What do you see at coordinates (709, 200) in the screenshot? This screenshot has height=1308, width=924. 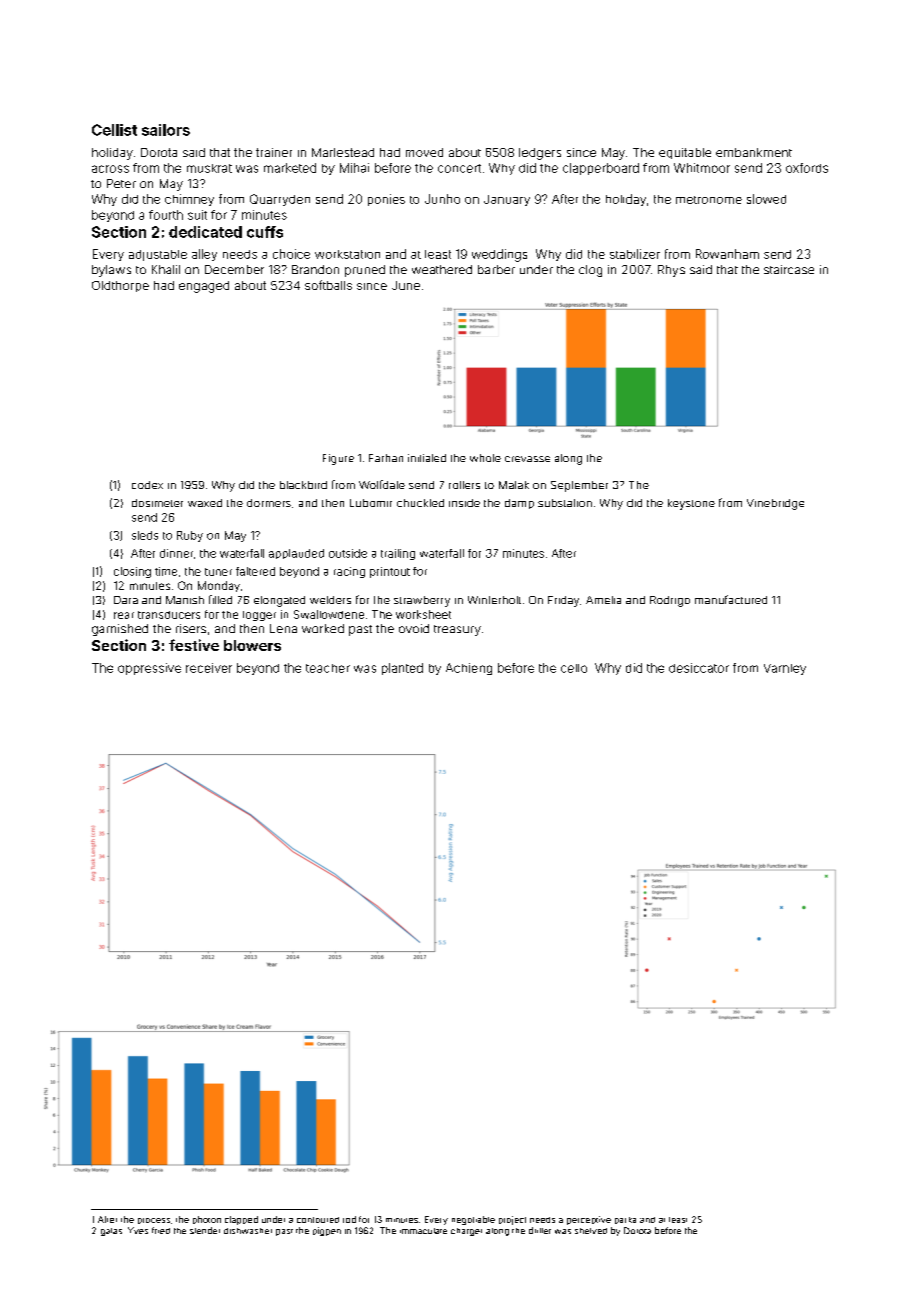 I see `metronome` at bounding box center [709, 200].
